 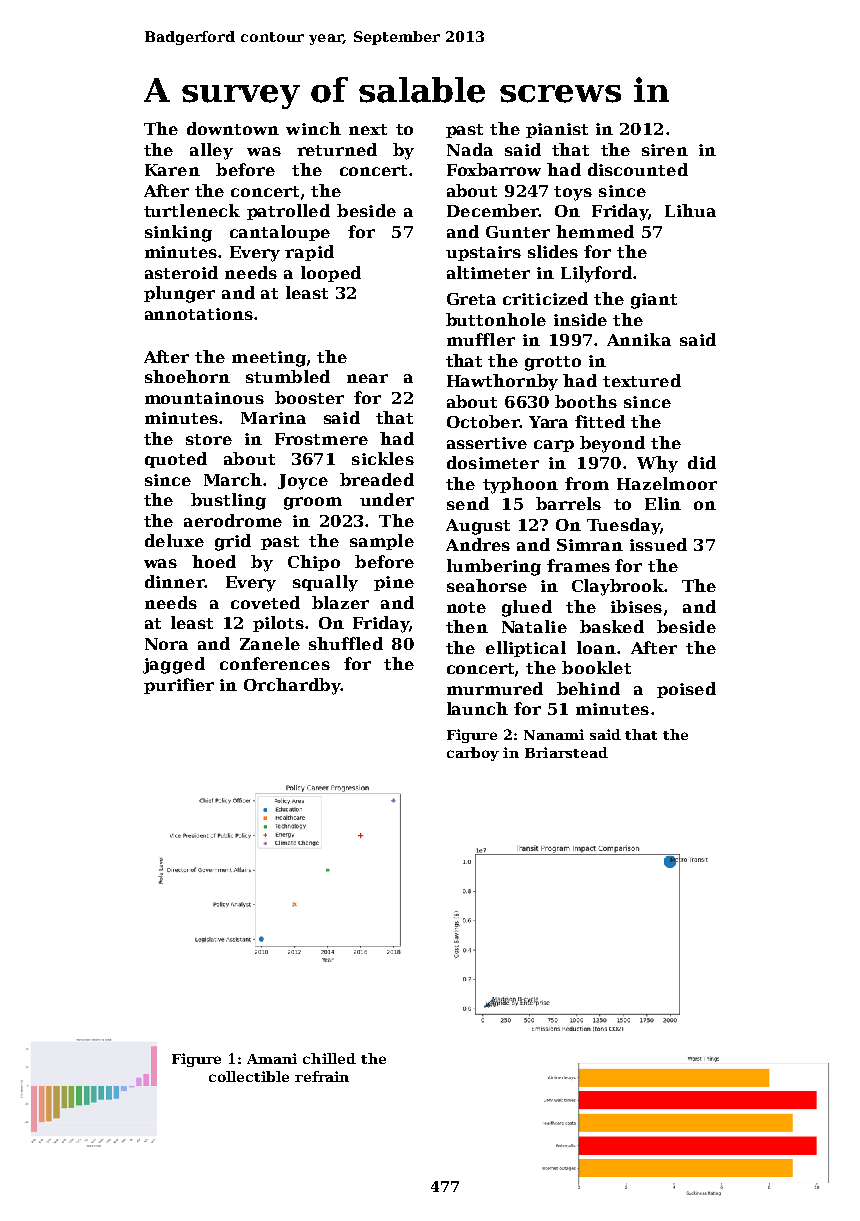 What do you see at coordinates (272, 1058) in the page?
I see `Amani` at bounding box center [272, 1058].
